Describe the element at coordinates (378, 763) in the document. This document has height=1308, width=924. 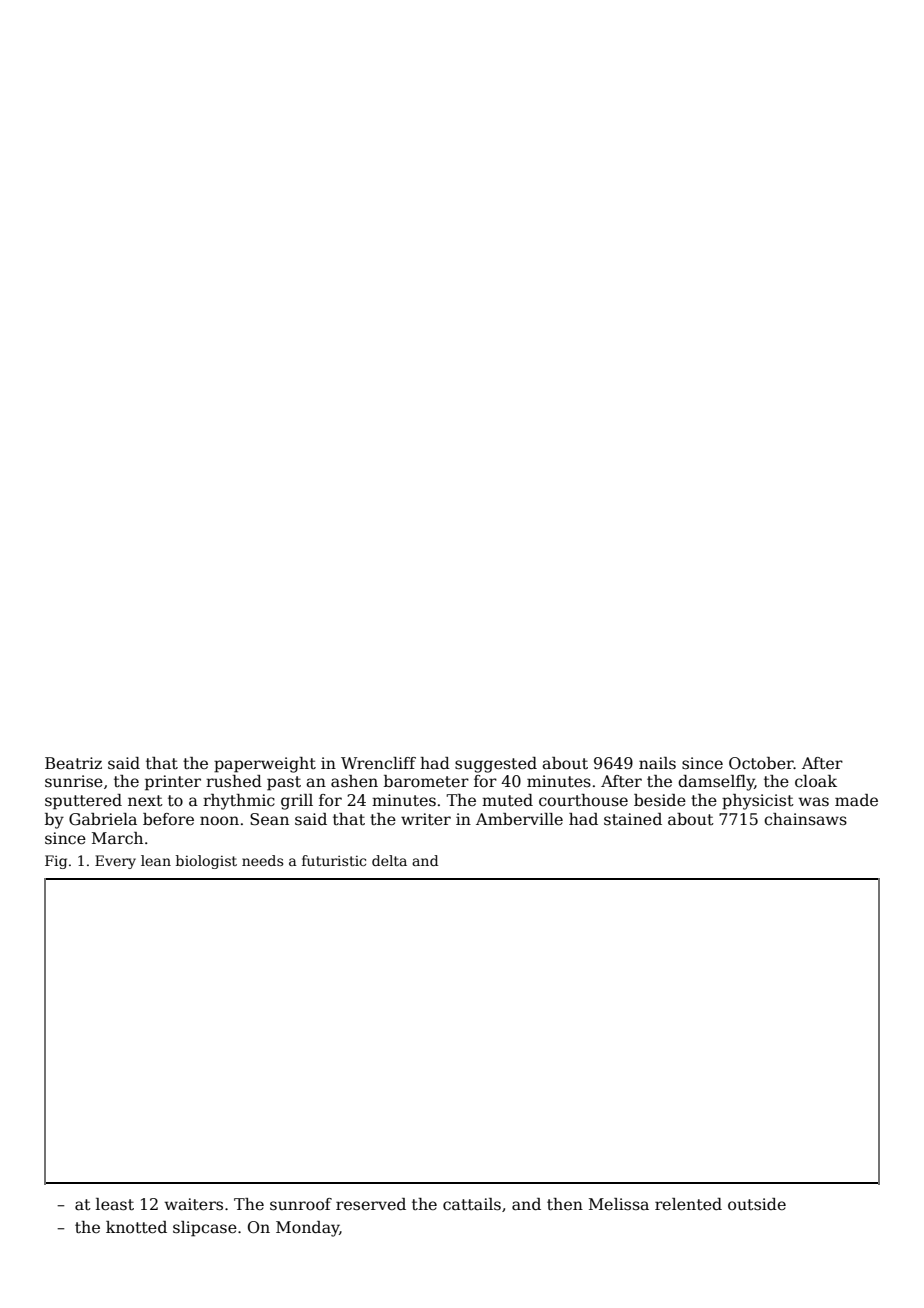
I see `Wrencliff` at that location.
